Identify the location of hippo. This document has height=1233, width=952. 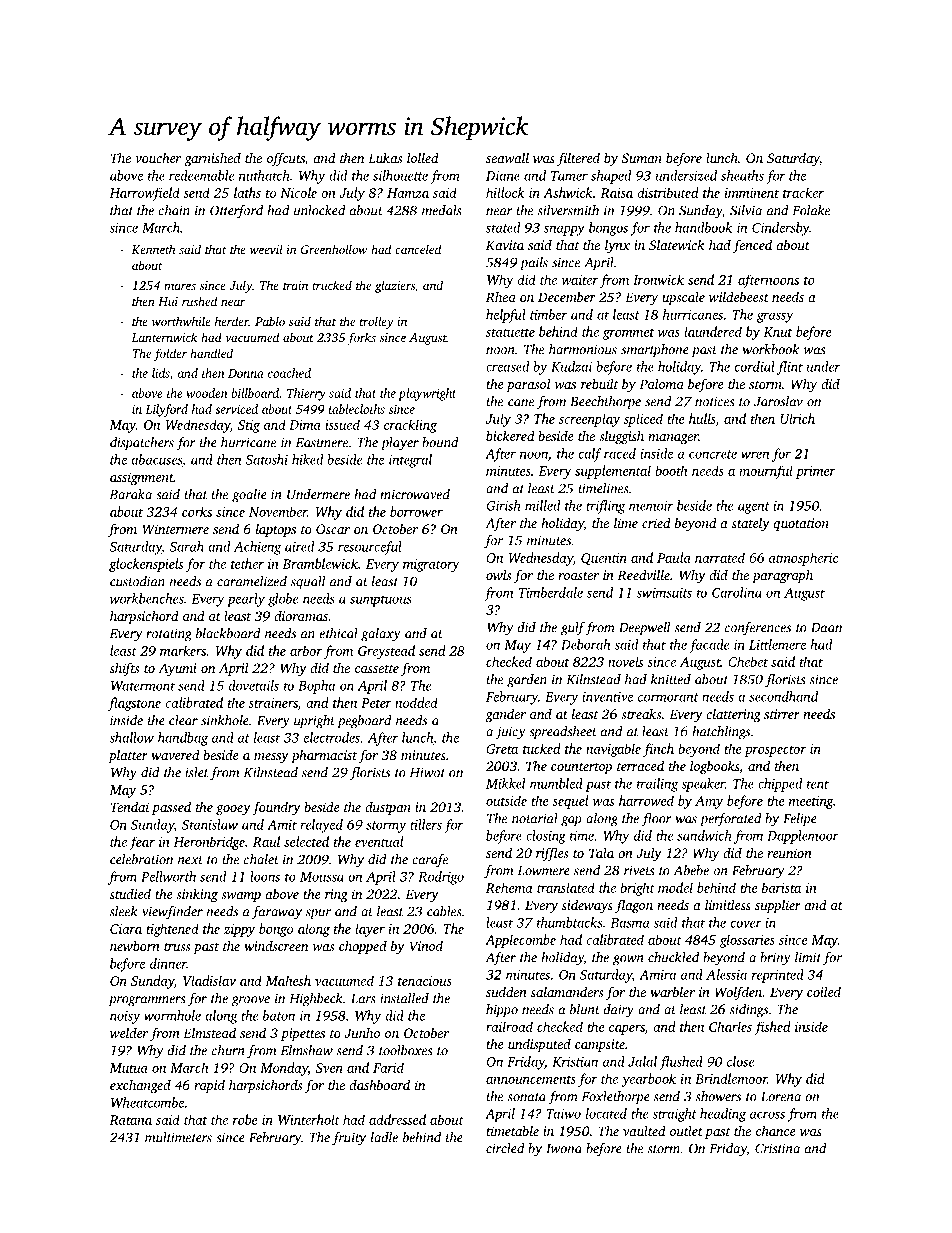
(502, 1011).
